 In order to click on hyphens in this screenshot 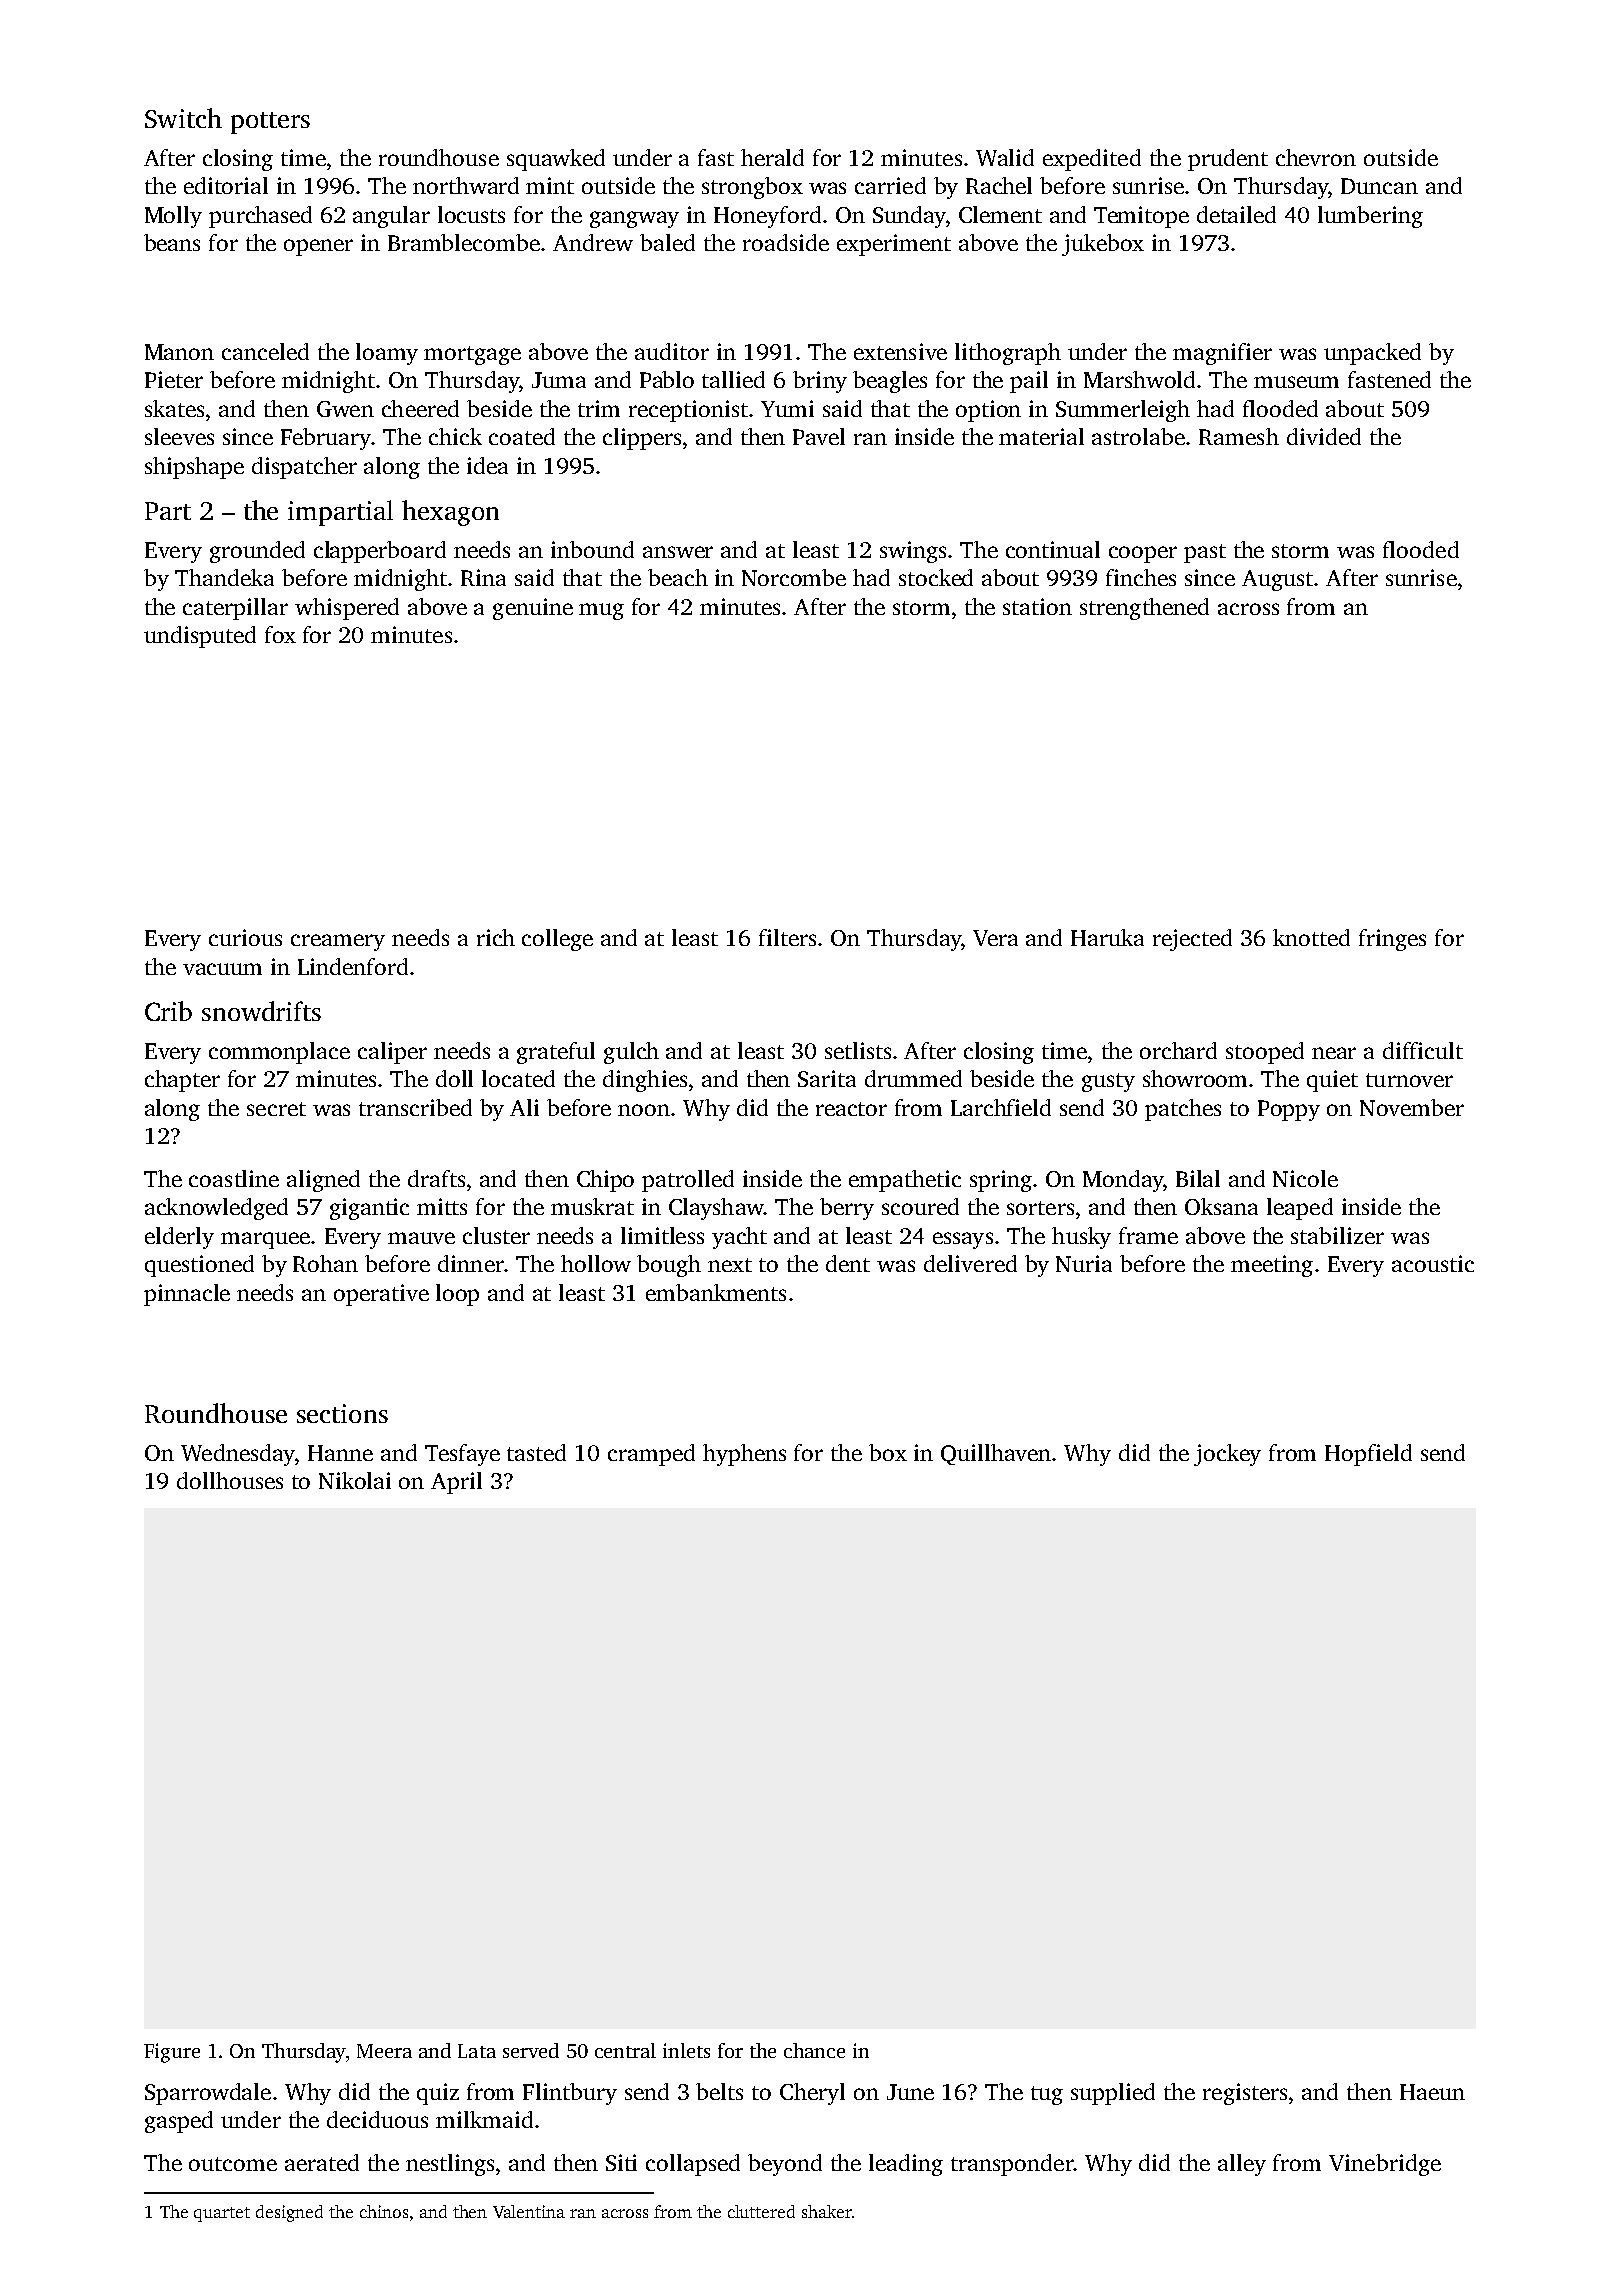, I will do `click(744, 1455)`.
